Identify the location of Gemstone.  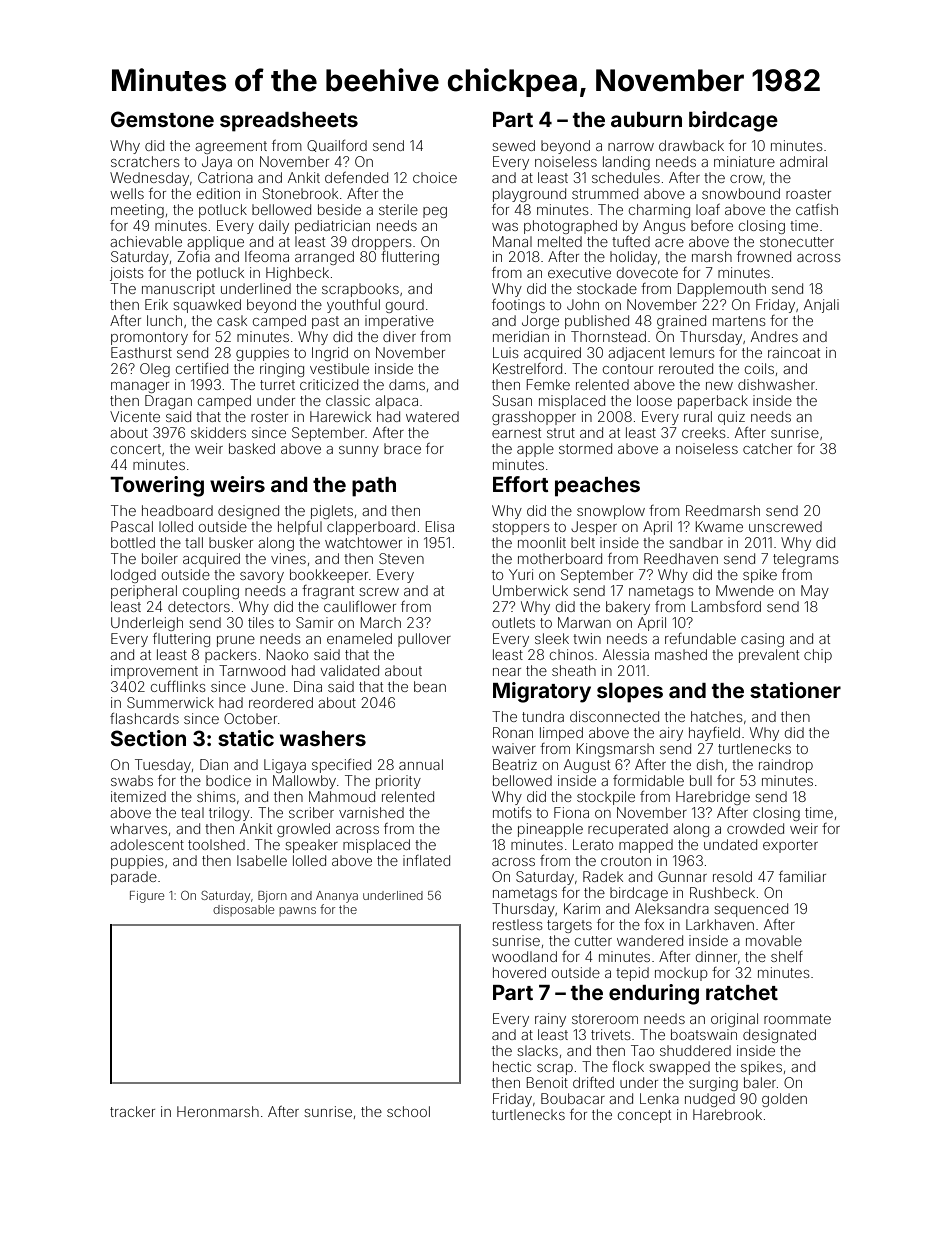
(162, 119).
